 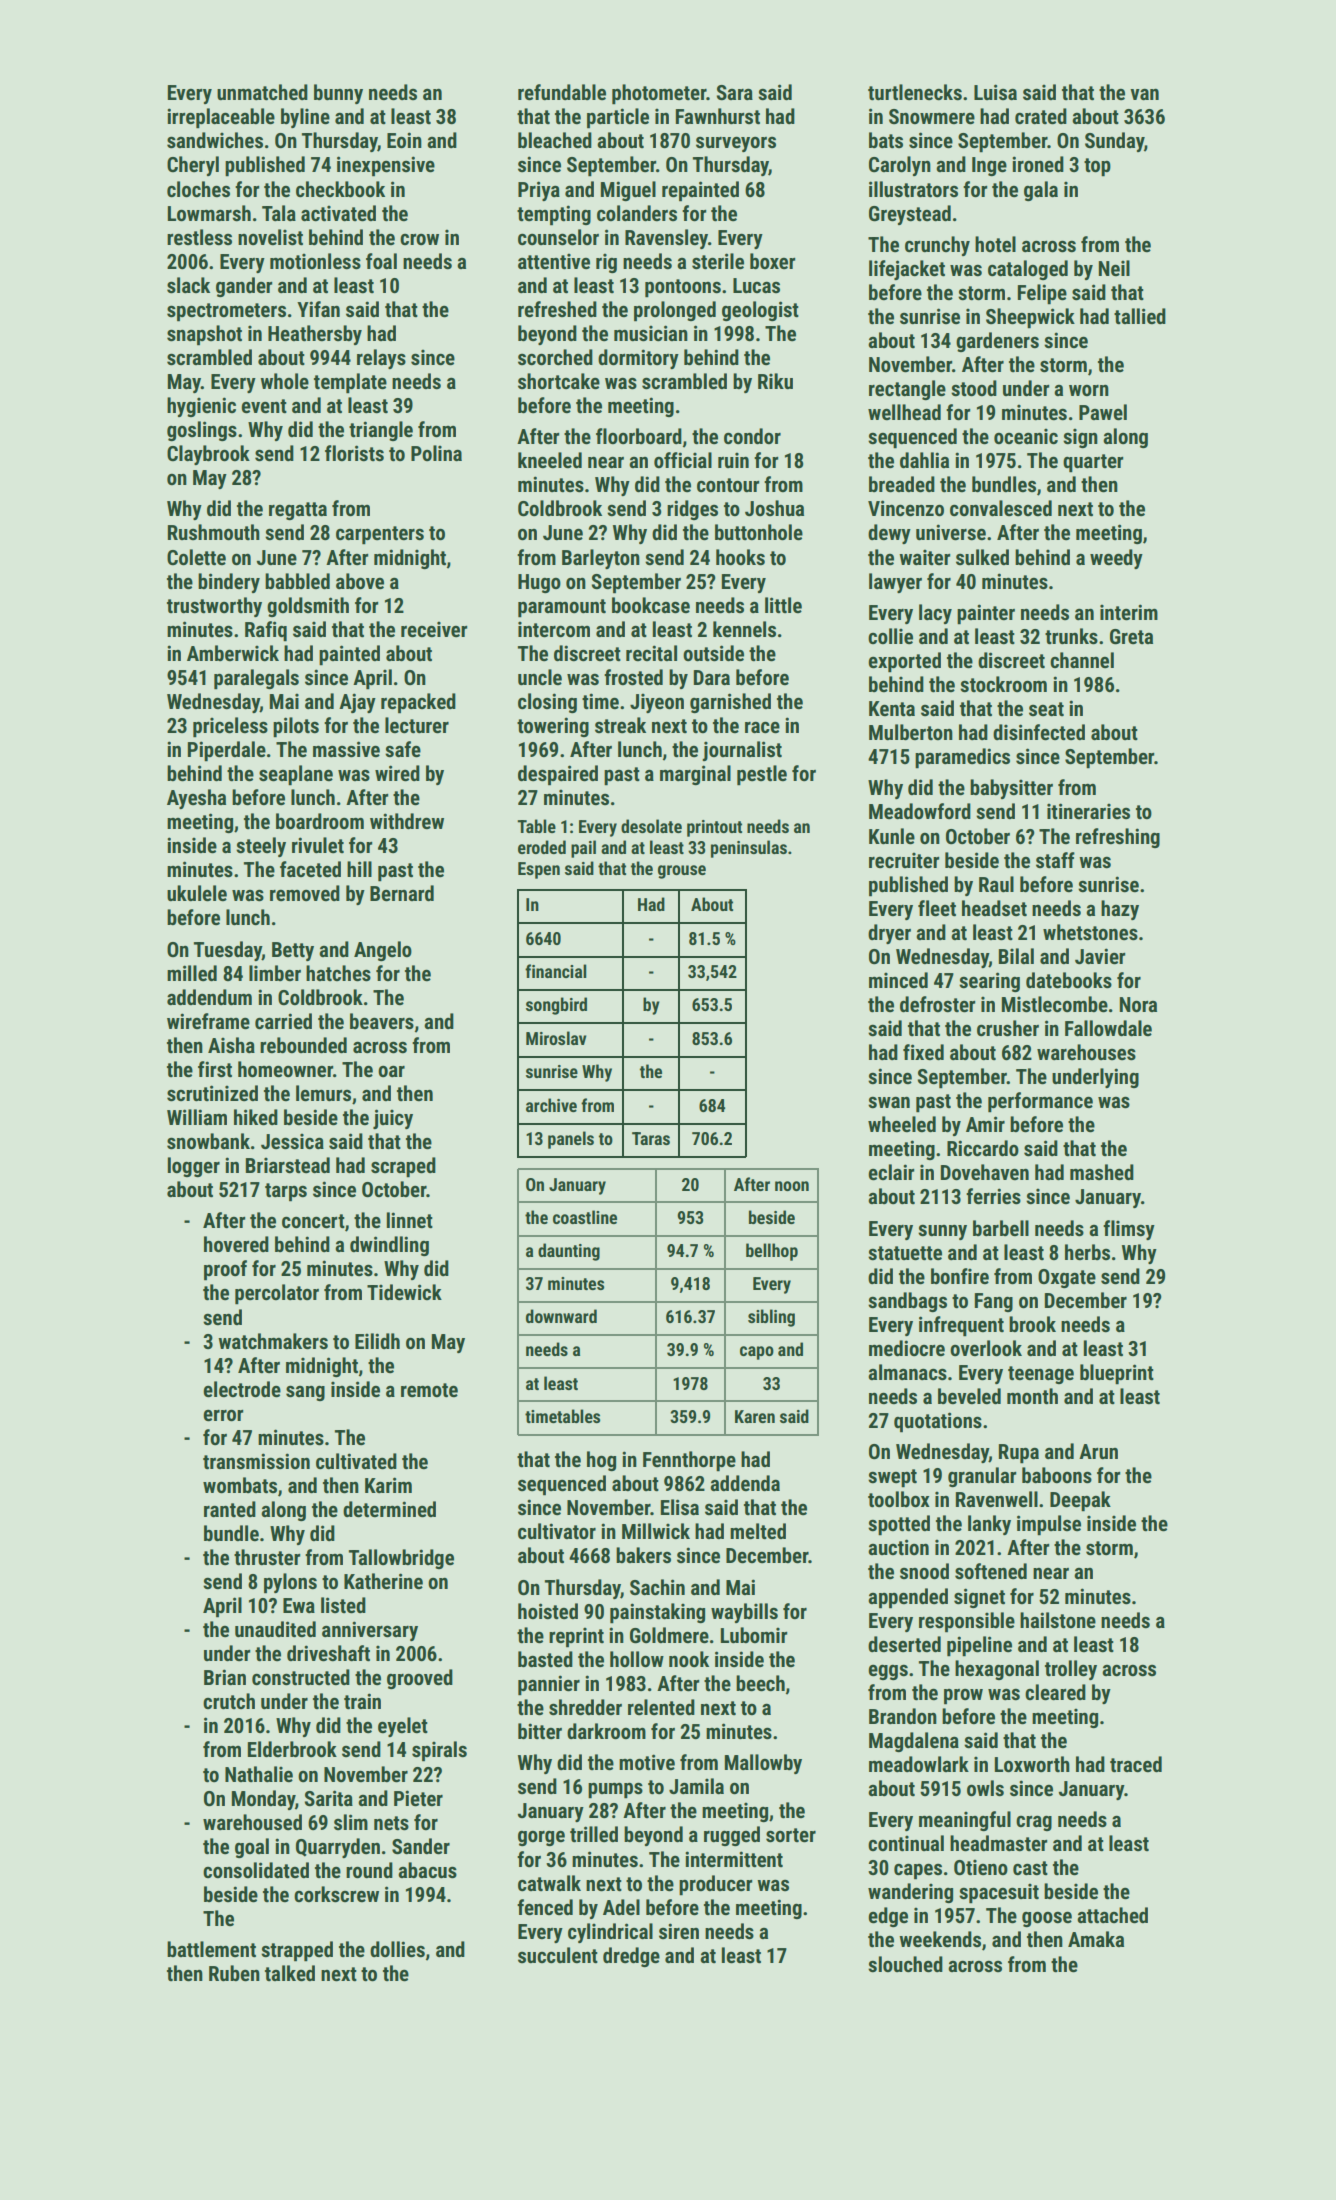 I want to click on lecturer, so click(x=417, y=725).
